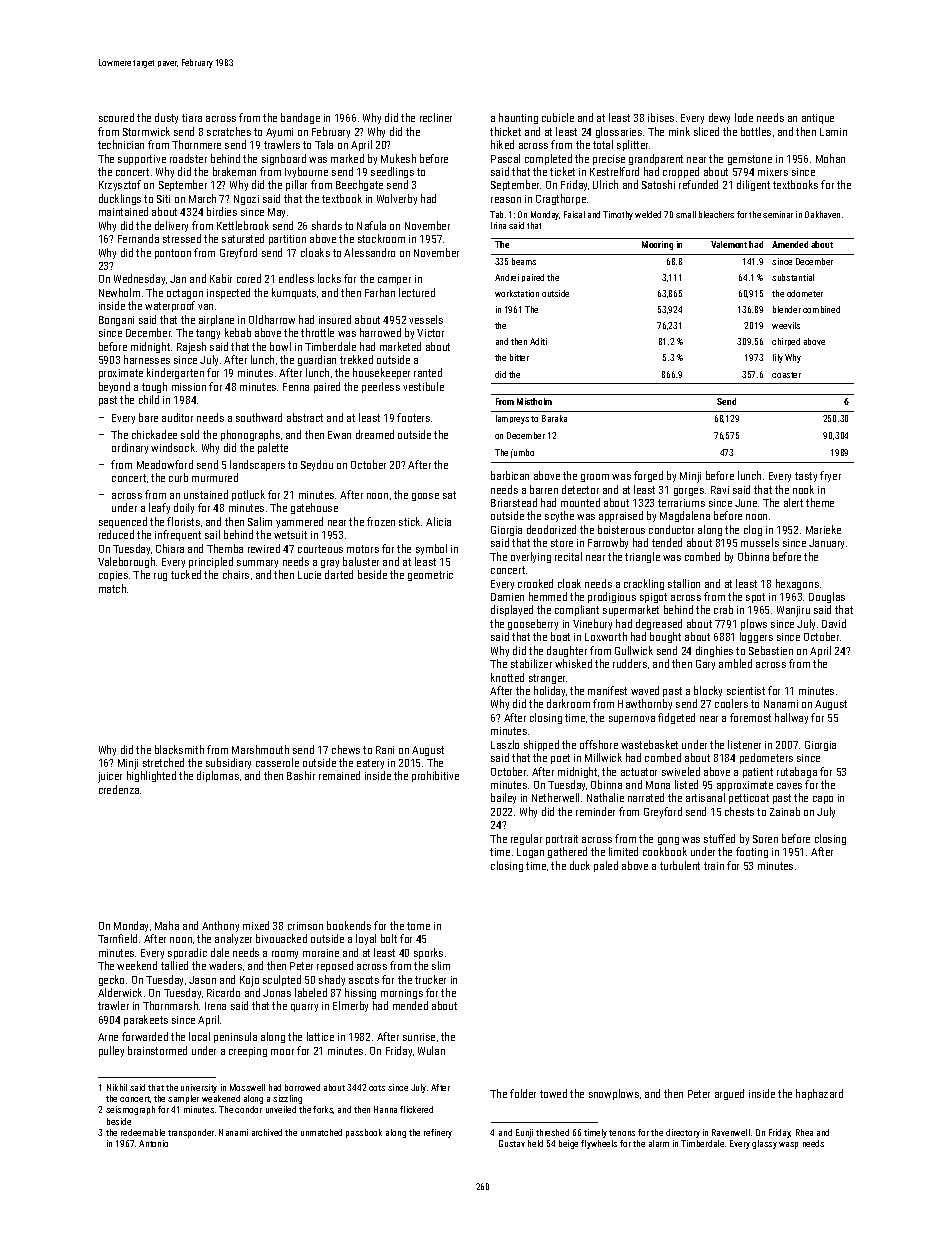 This page has height=1233, width=952. I want to click on unveiled, so click(281, 1109).
